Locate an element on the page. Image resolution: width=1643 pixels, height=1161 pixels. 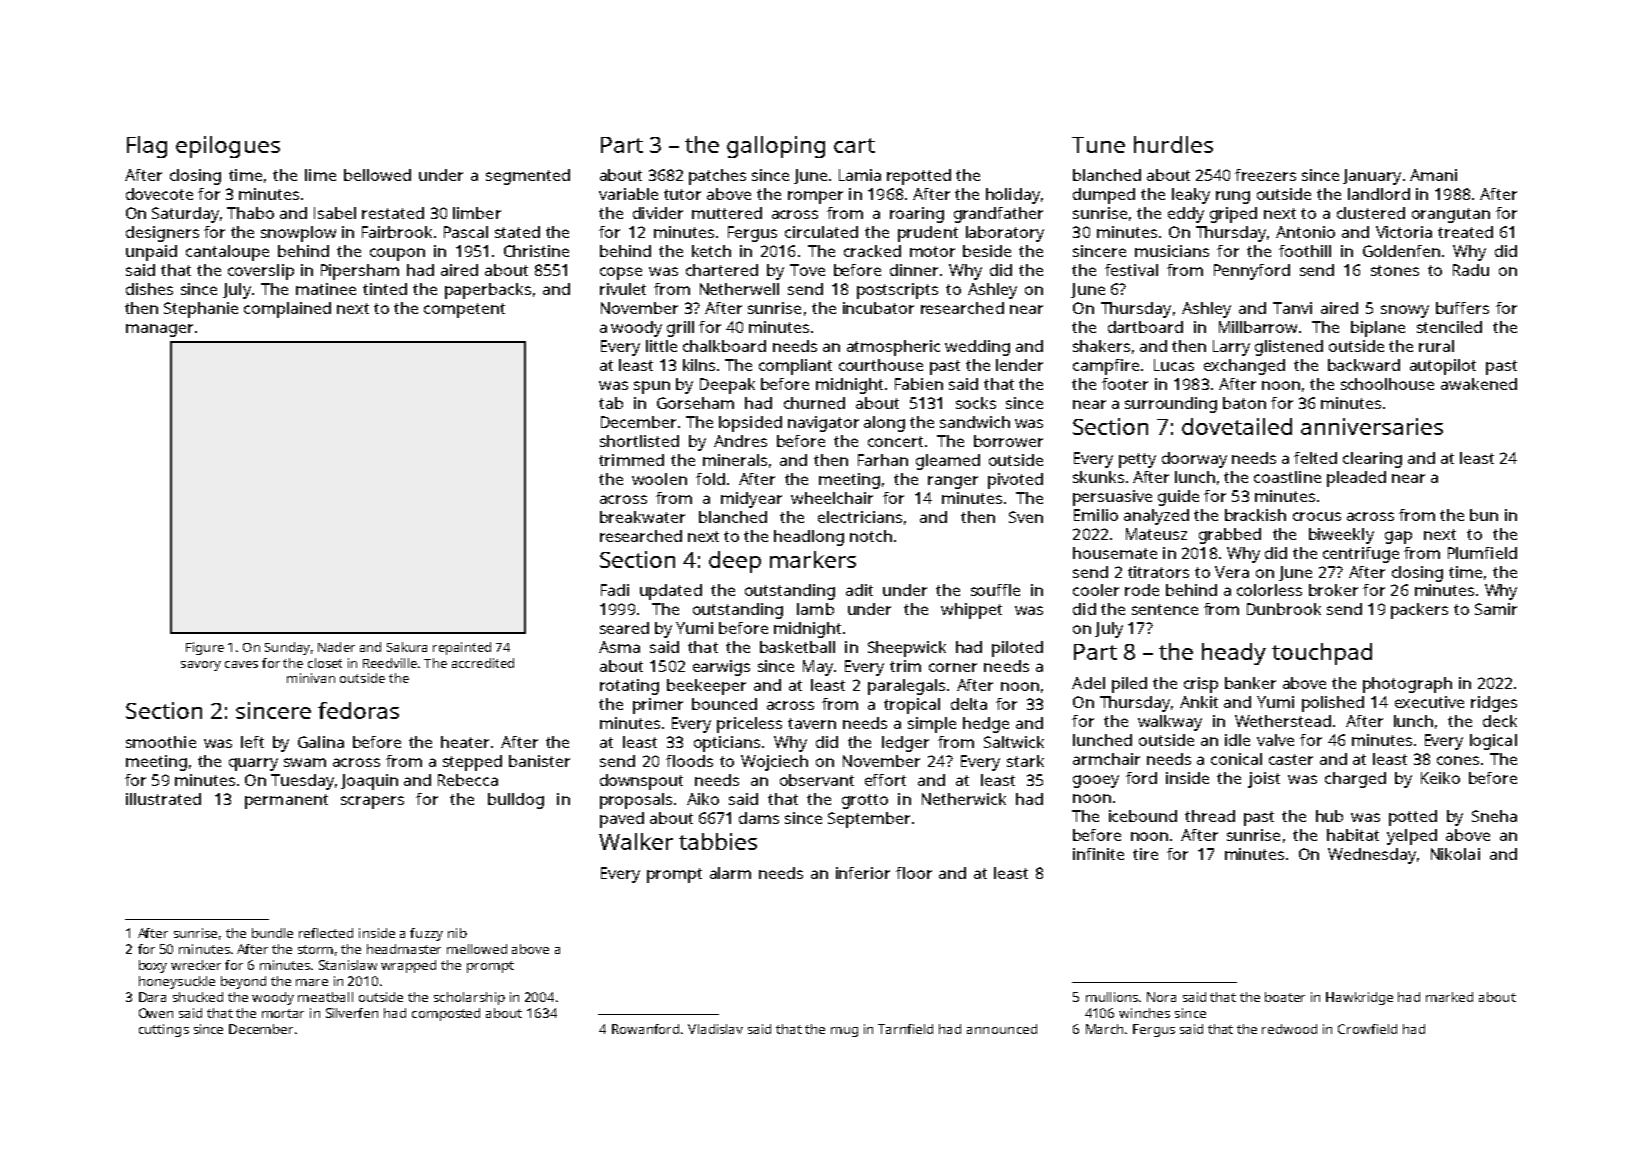
priceless is located at coordinates (749, 725).
